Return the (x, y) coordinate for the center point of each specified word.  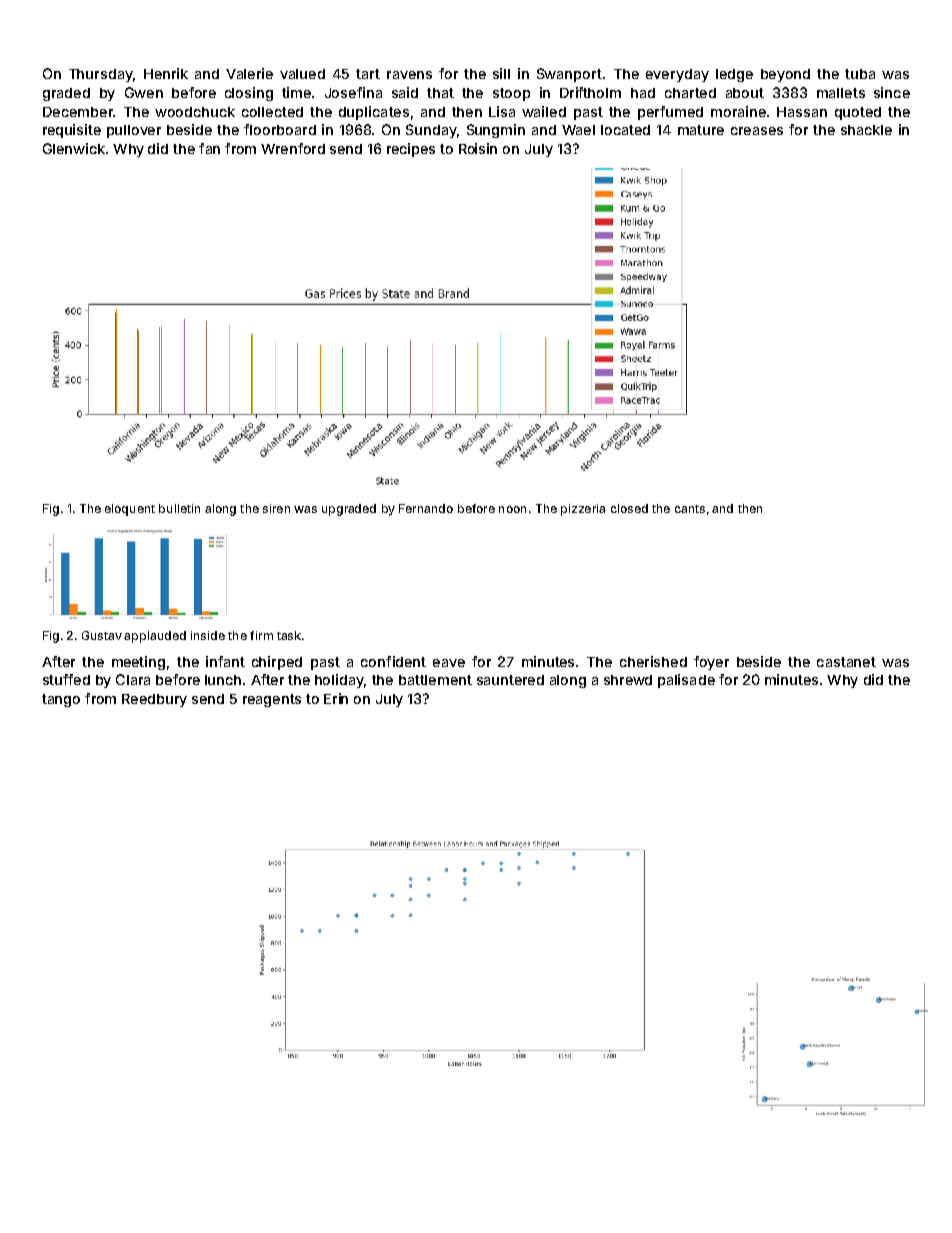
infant (225, 661)
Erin (336, 698)
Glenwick (74, 148)
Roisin (478, 148)
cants (690, 509)
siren (276, 508)
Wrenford (293, 148)
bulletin (179, 508)
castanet (846, 662)
